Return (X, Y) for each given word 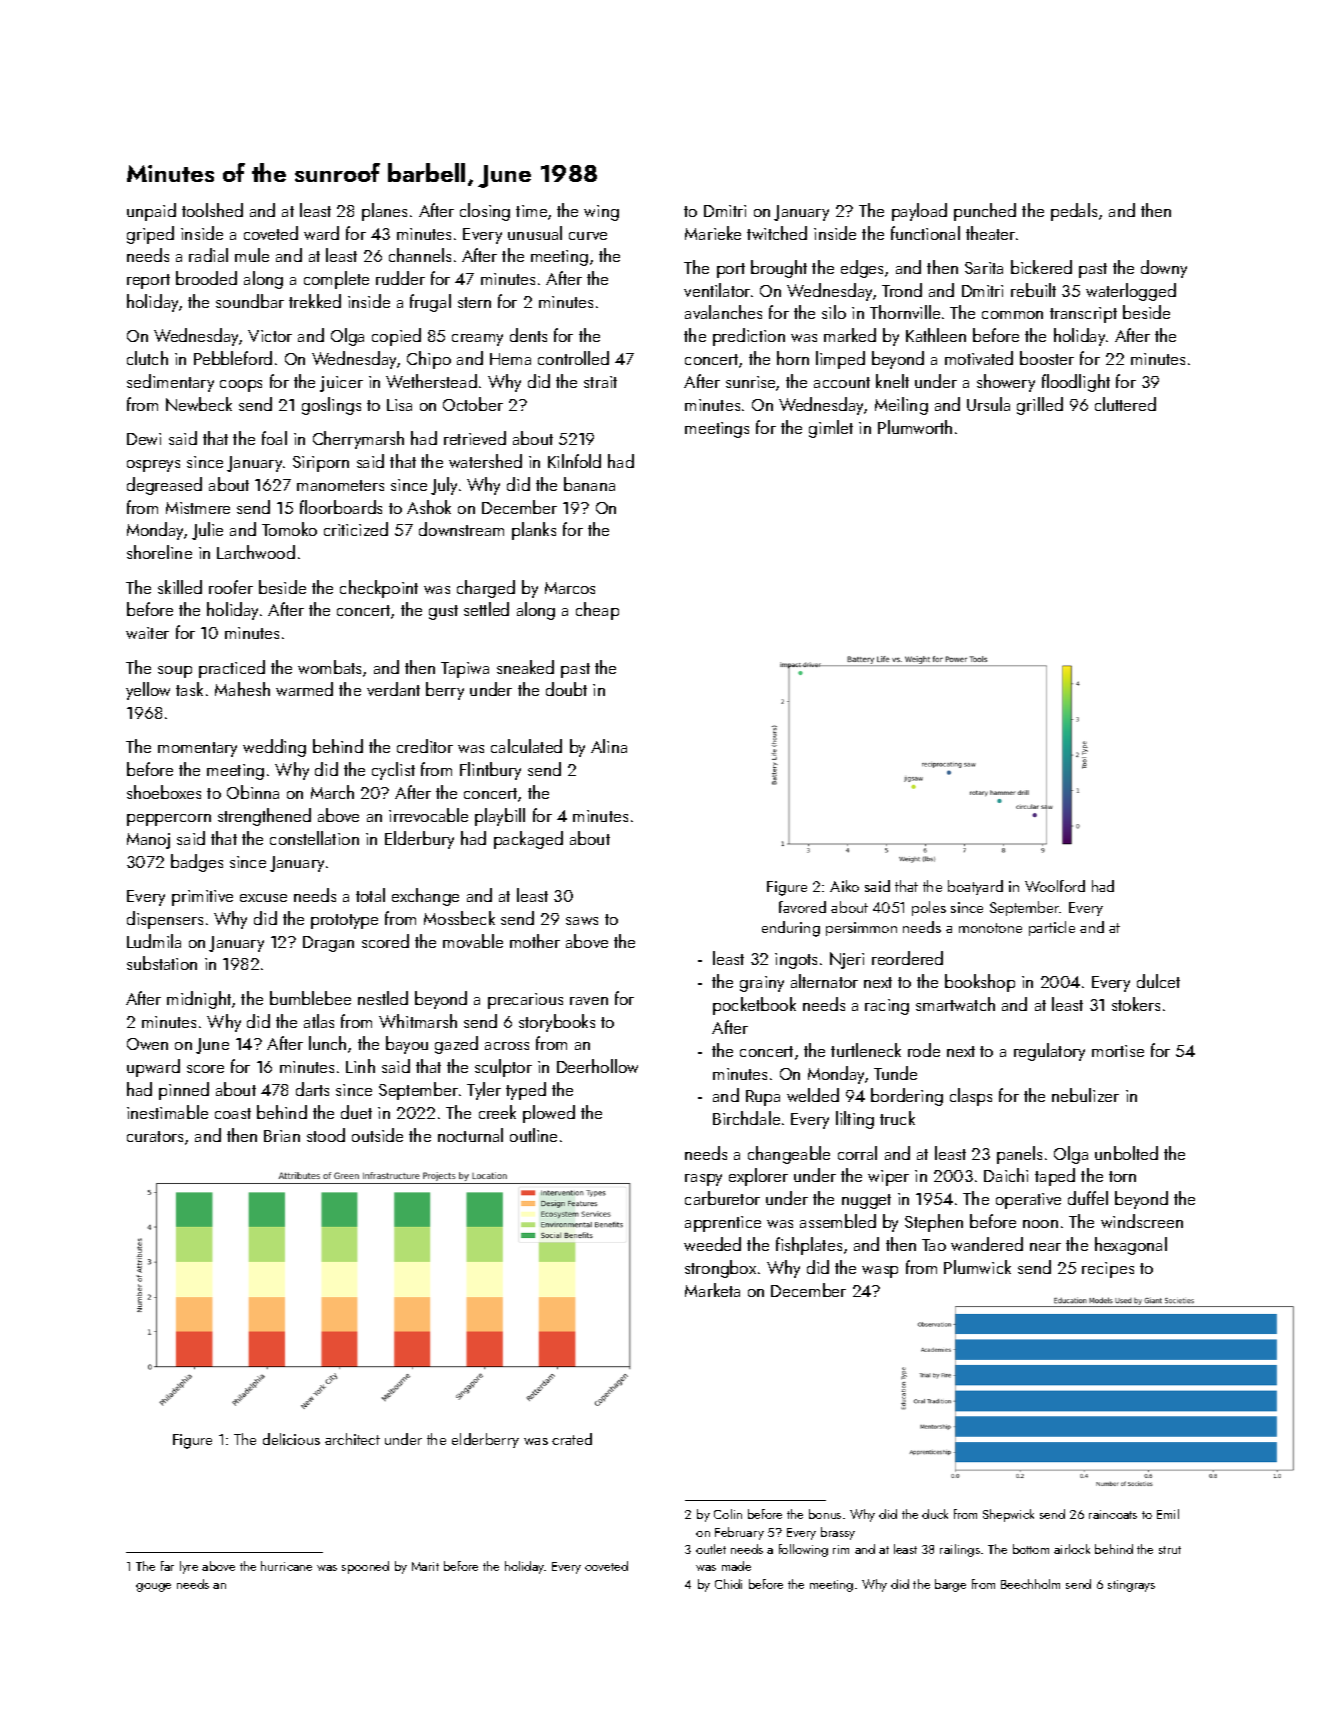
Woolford (1055, 886)
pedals (1074, 212)
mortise (1118, 1051)
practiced (232, 669)
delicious (291, 1439)
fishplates (809, 1246)
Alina (609, 746)
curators (155, 1136)
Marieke (713, 233)
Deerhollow (597, 1066)
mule (252, 255)
